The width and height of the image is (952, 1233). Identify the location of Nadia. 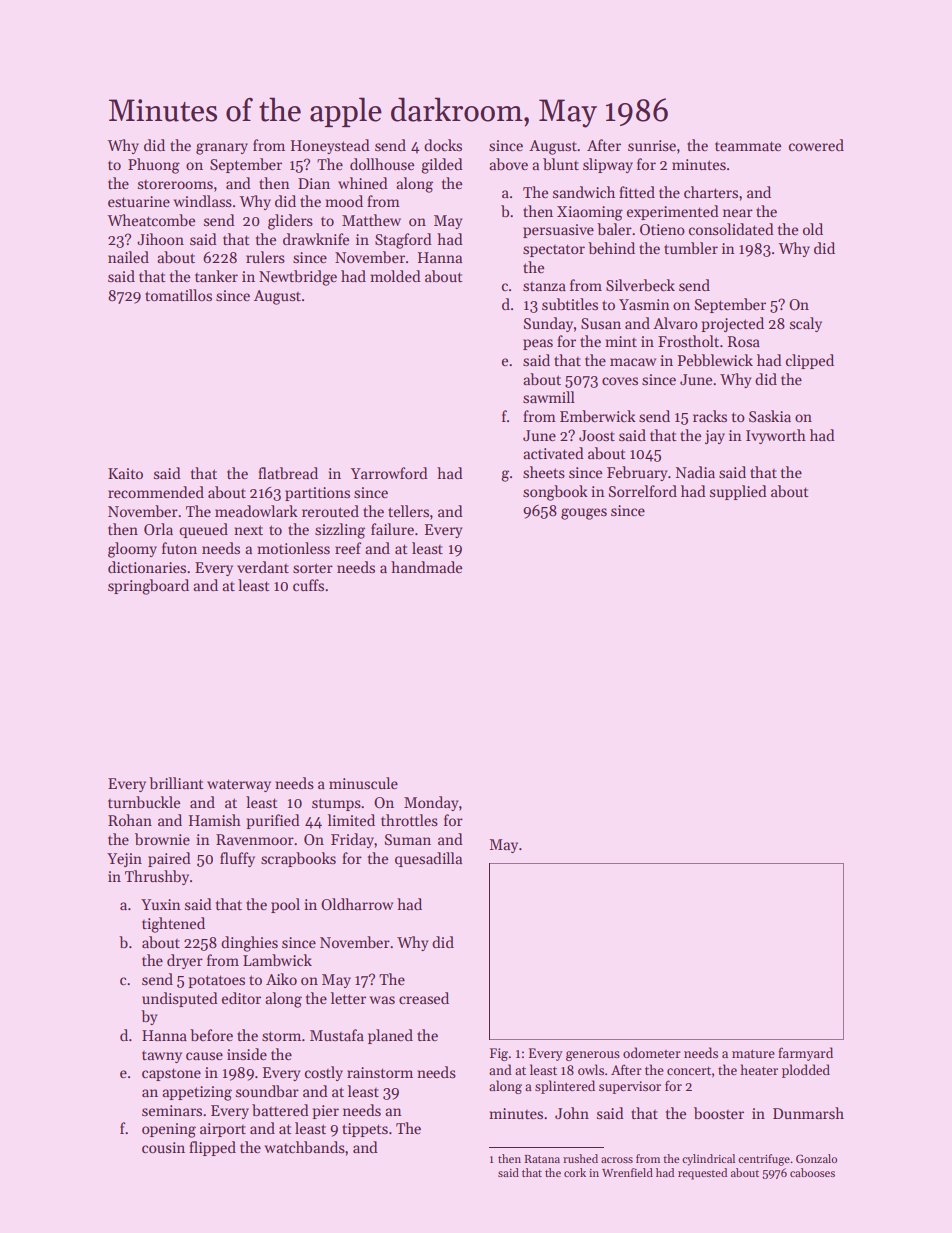
(695, 472).
